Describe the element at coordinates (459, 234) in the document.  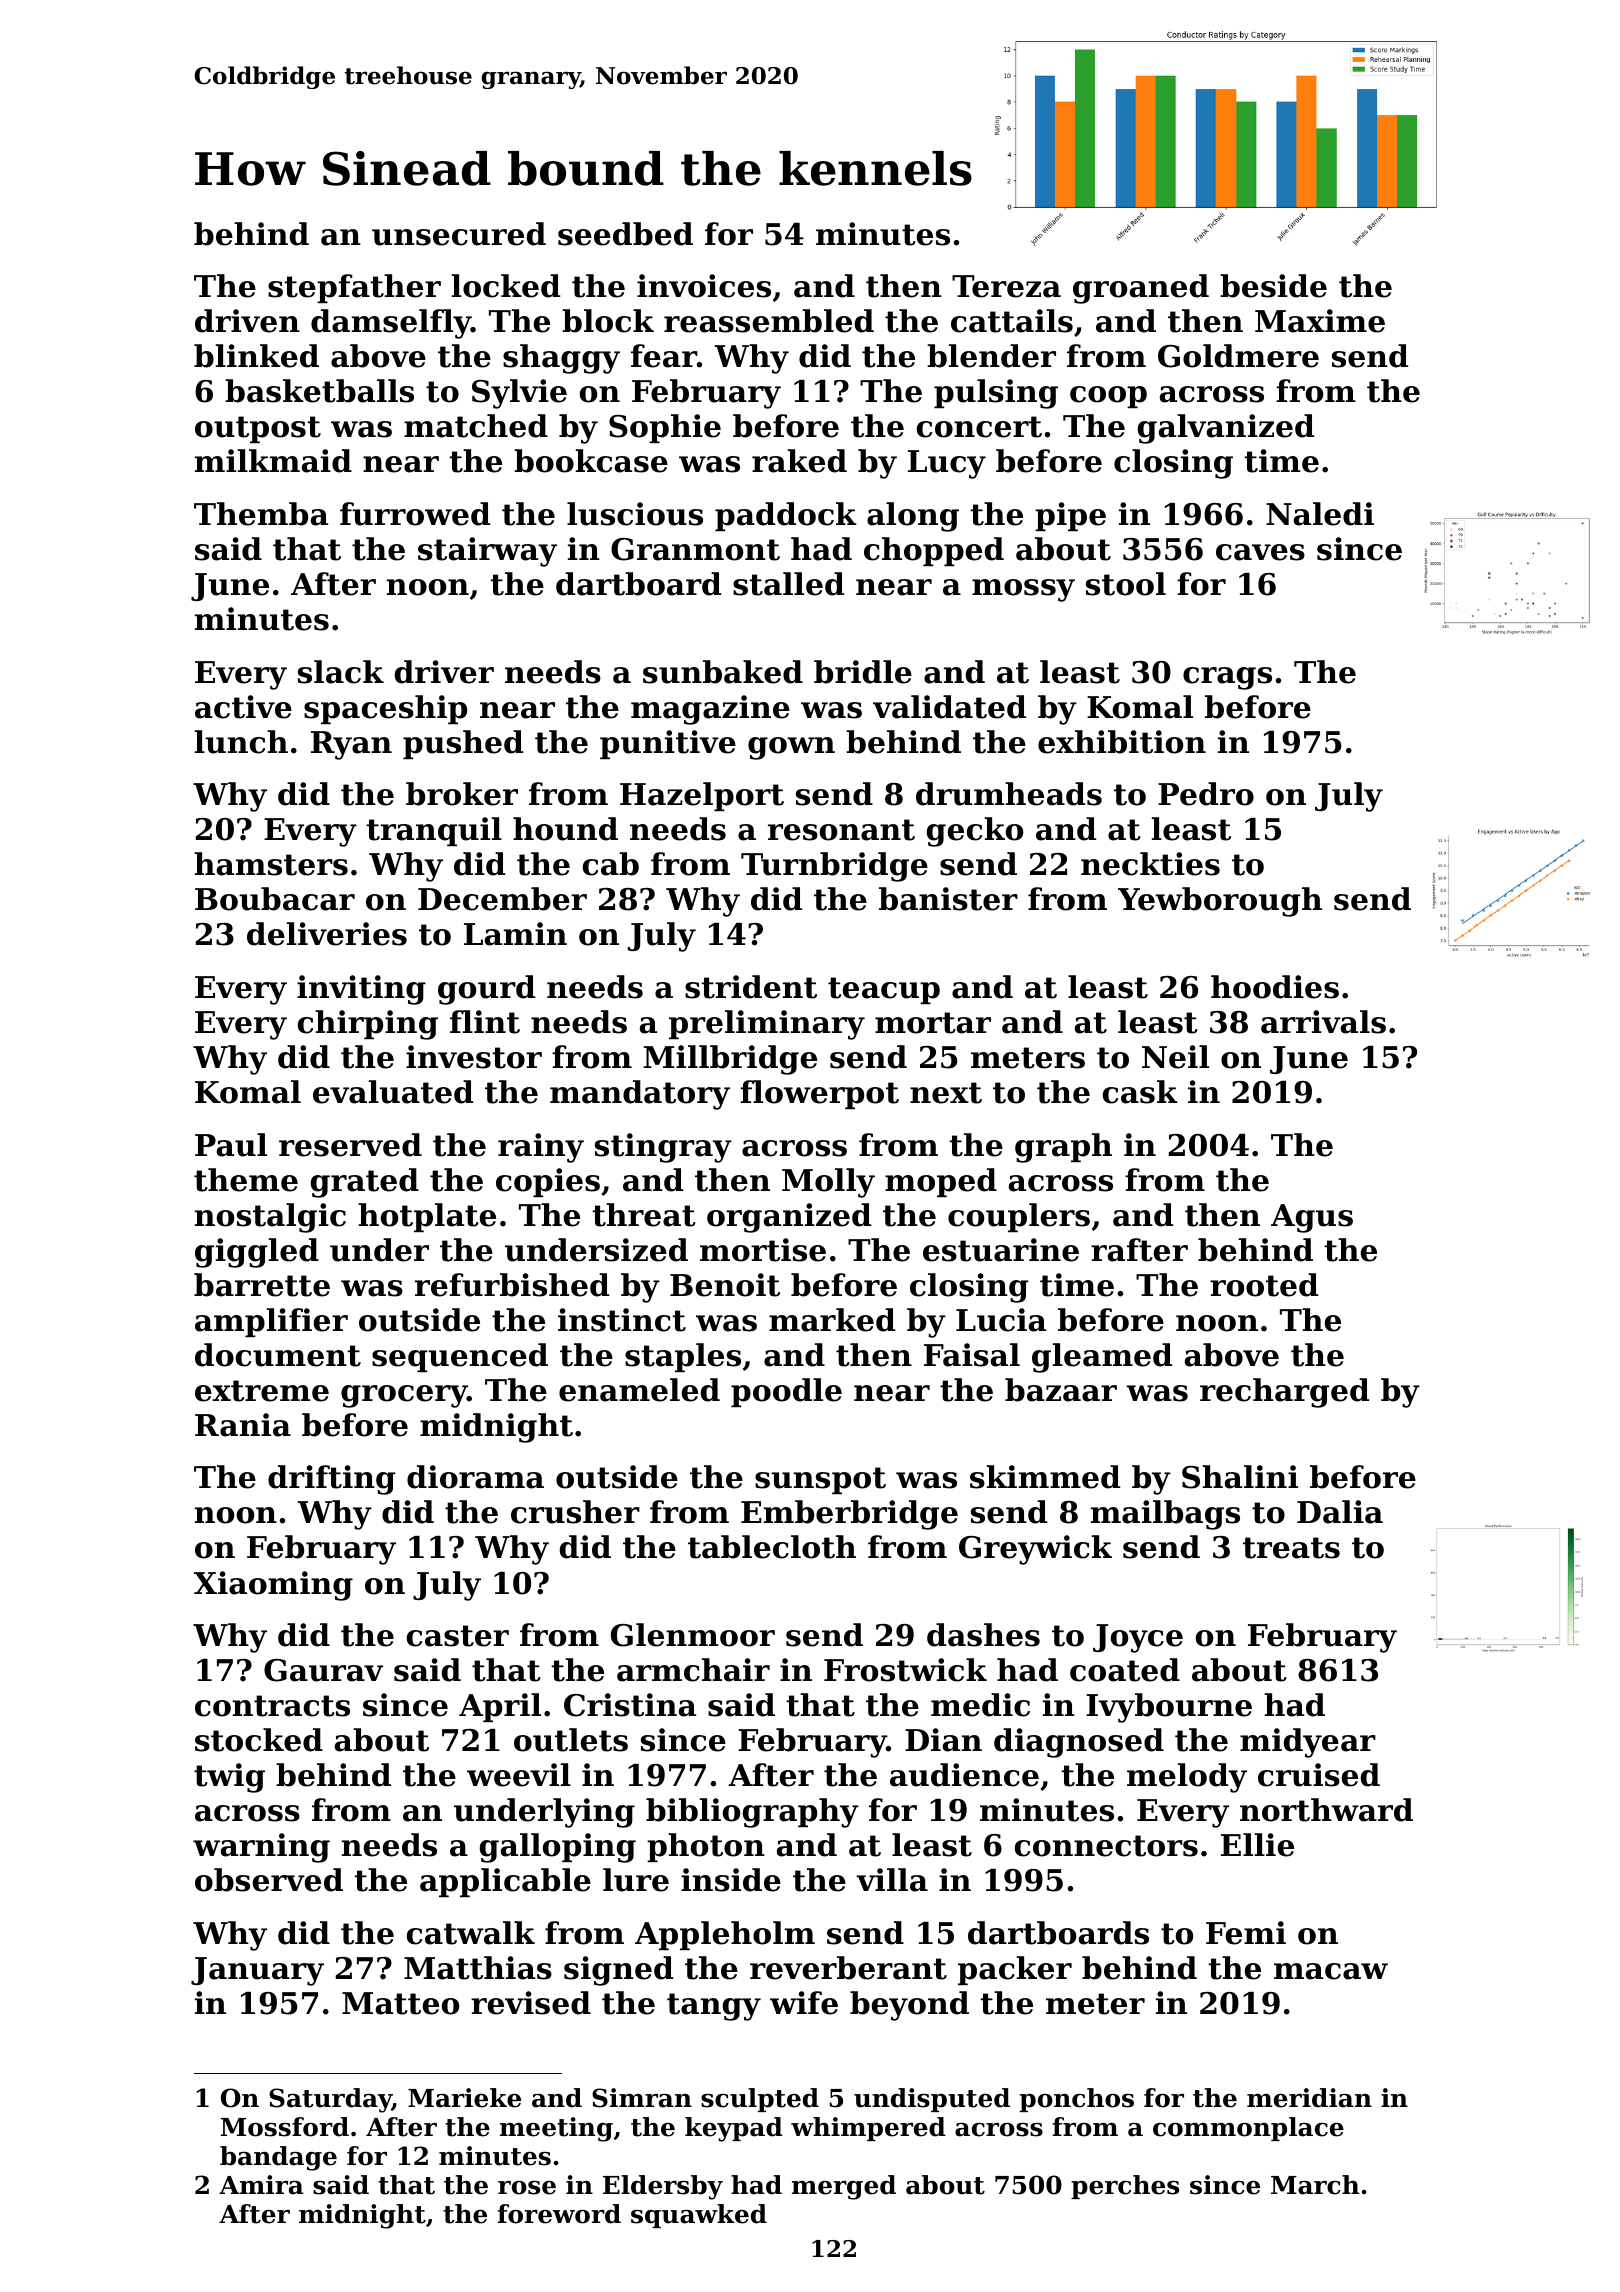
I see `unsecured` at that location.
